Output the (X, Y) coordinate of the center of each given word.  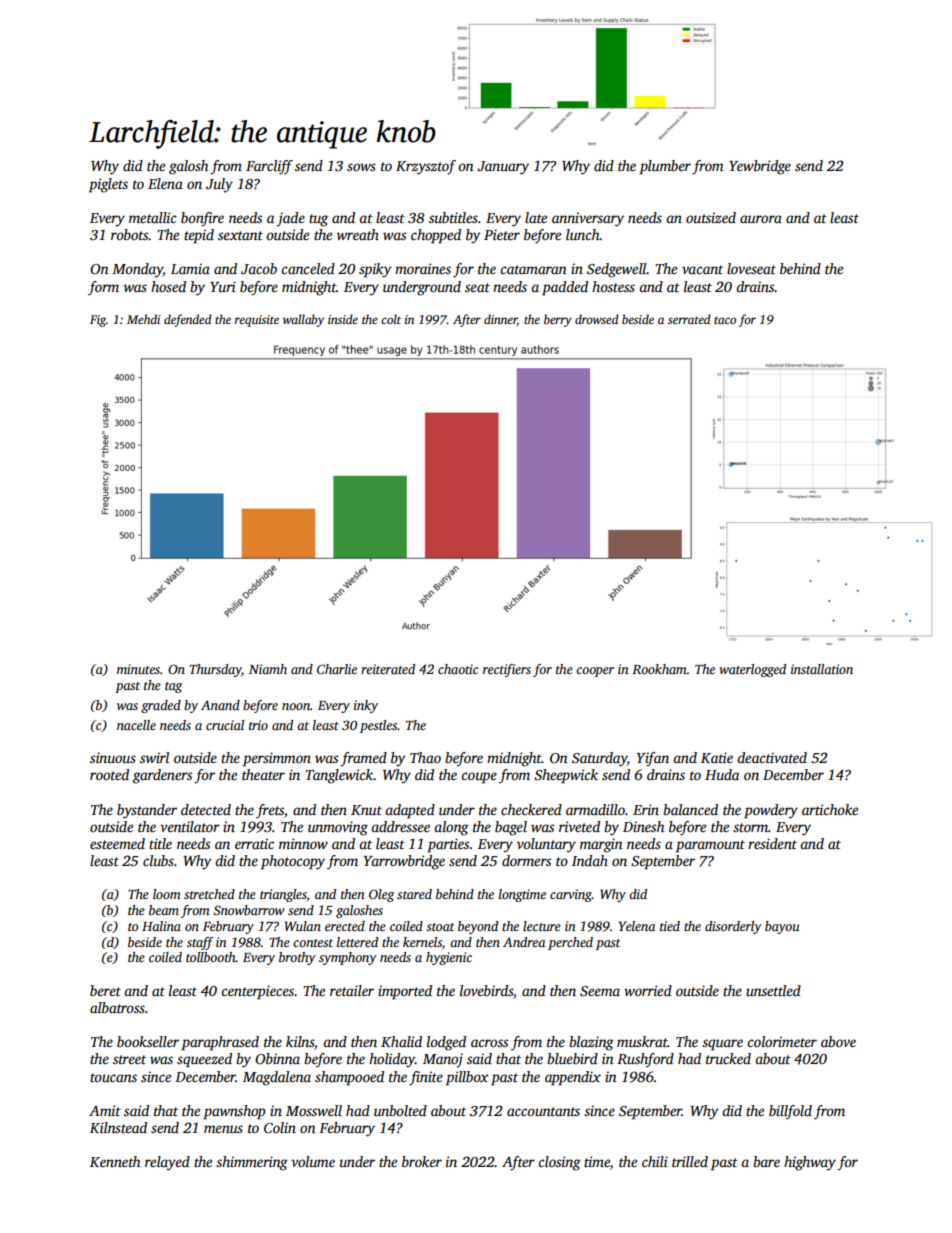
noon (296, 706)
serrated (689, 319)
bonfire (202, 219)
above (838, 1041)
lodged (446, 1043)
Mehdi (143, 319)
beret (105, 990)
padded (565, 288)
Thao (425, 757)
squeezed (204, 1060)
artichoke (830, 809)
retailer (352, 990)
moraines (423, 268)
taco (725, 320)
